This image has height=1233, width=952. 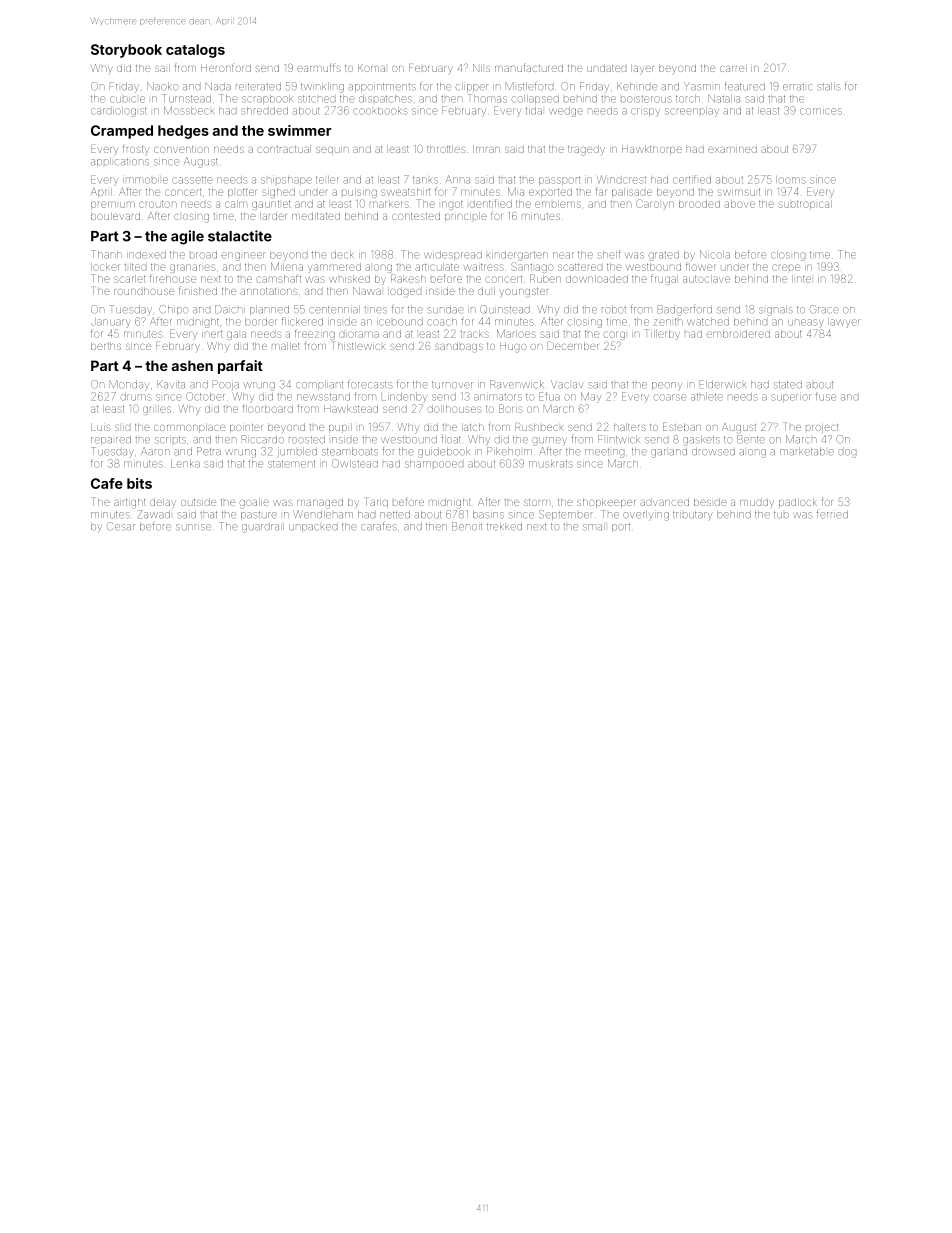 What do you see at coordinates (263, 528) in the image?
I see `guardrail` at bounding box center [263, 528].
